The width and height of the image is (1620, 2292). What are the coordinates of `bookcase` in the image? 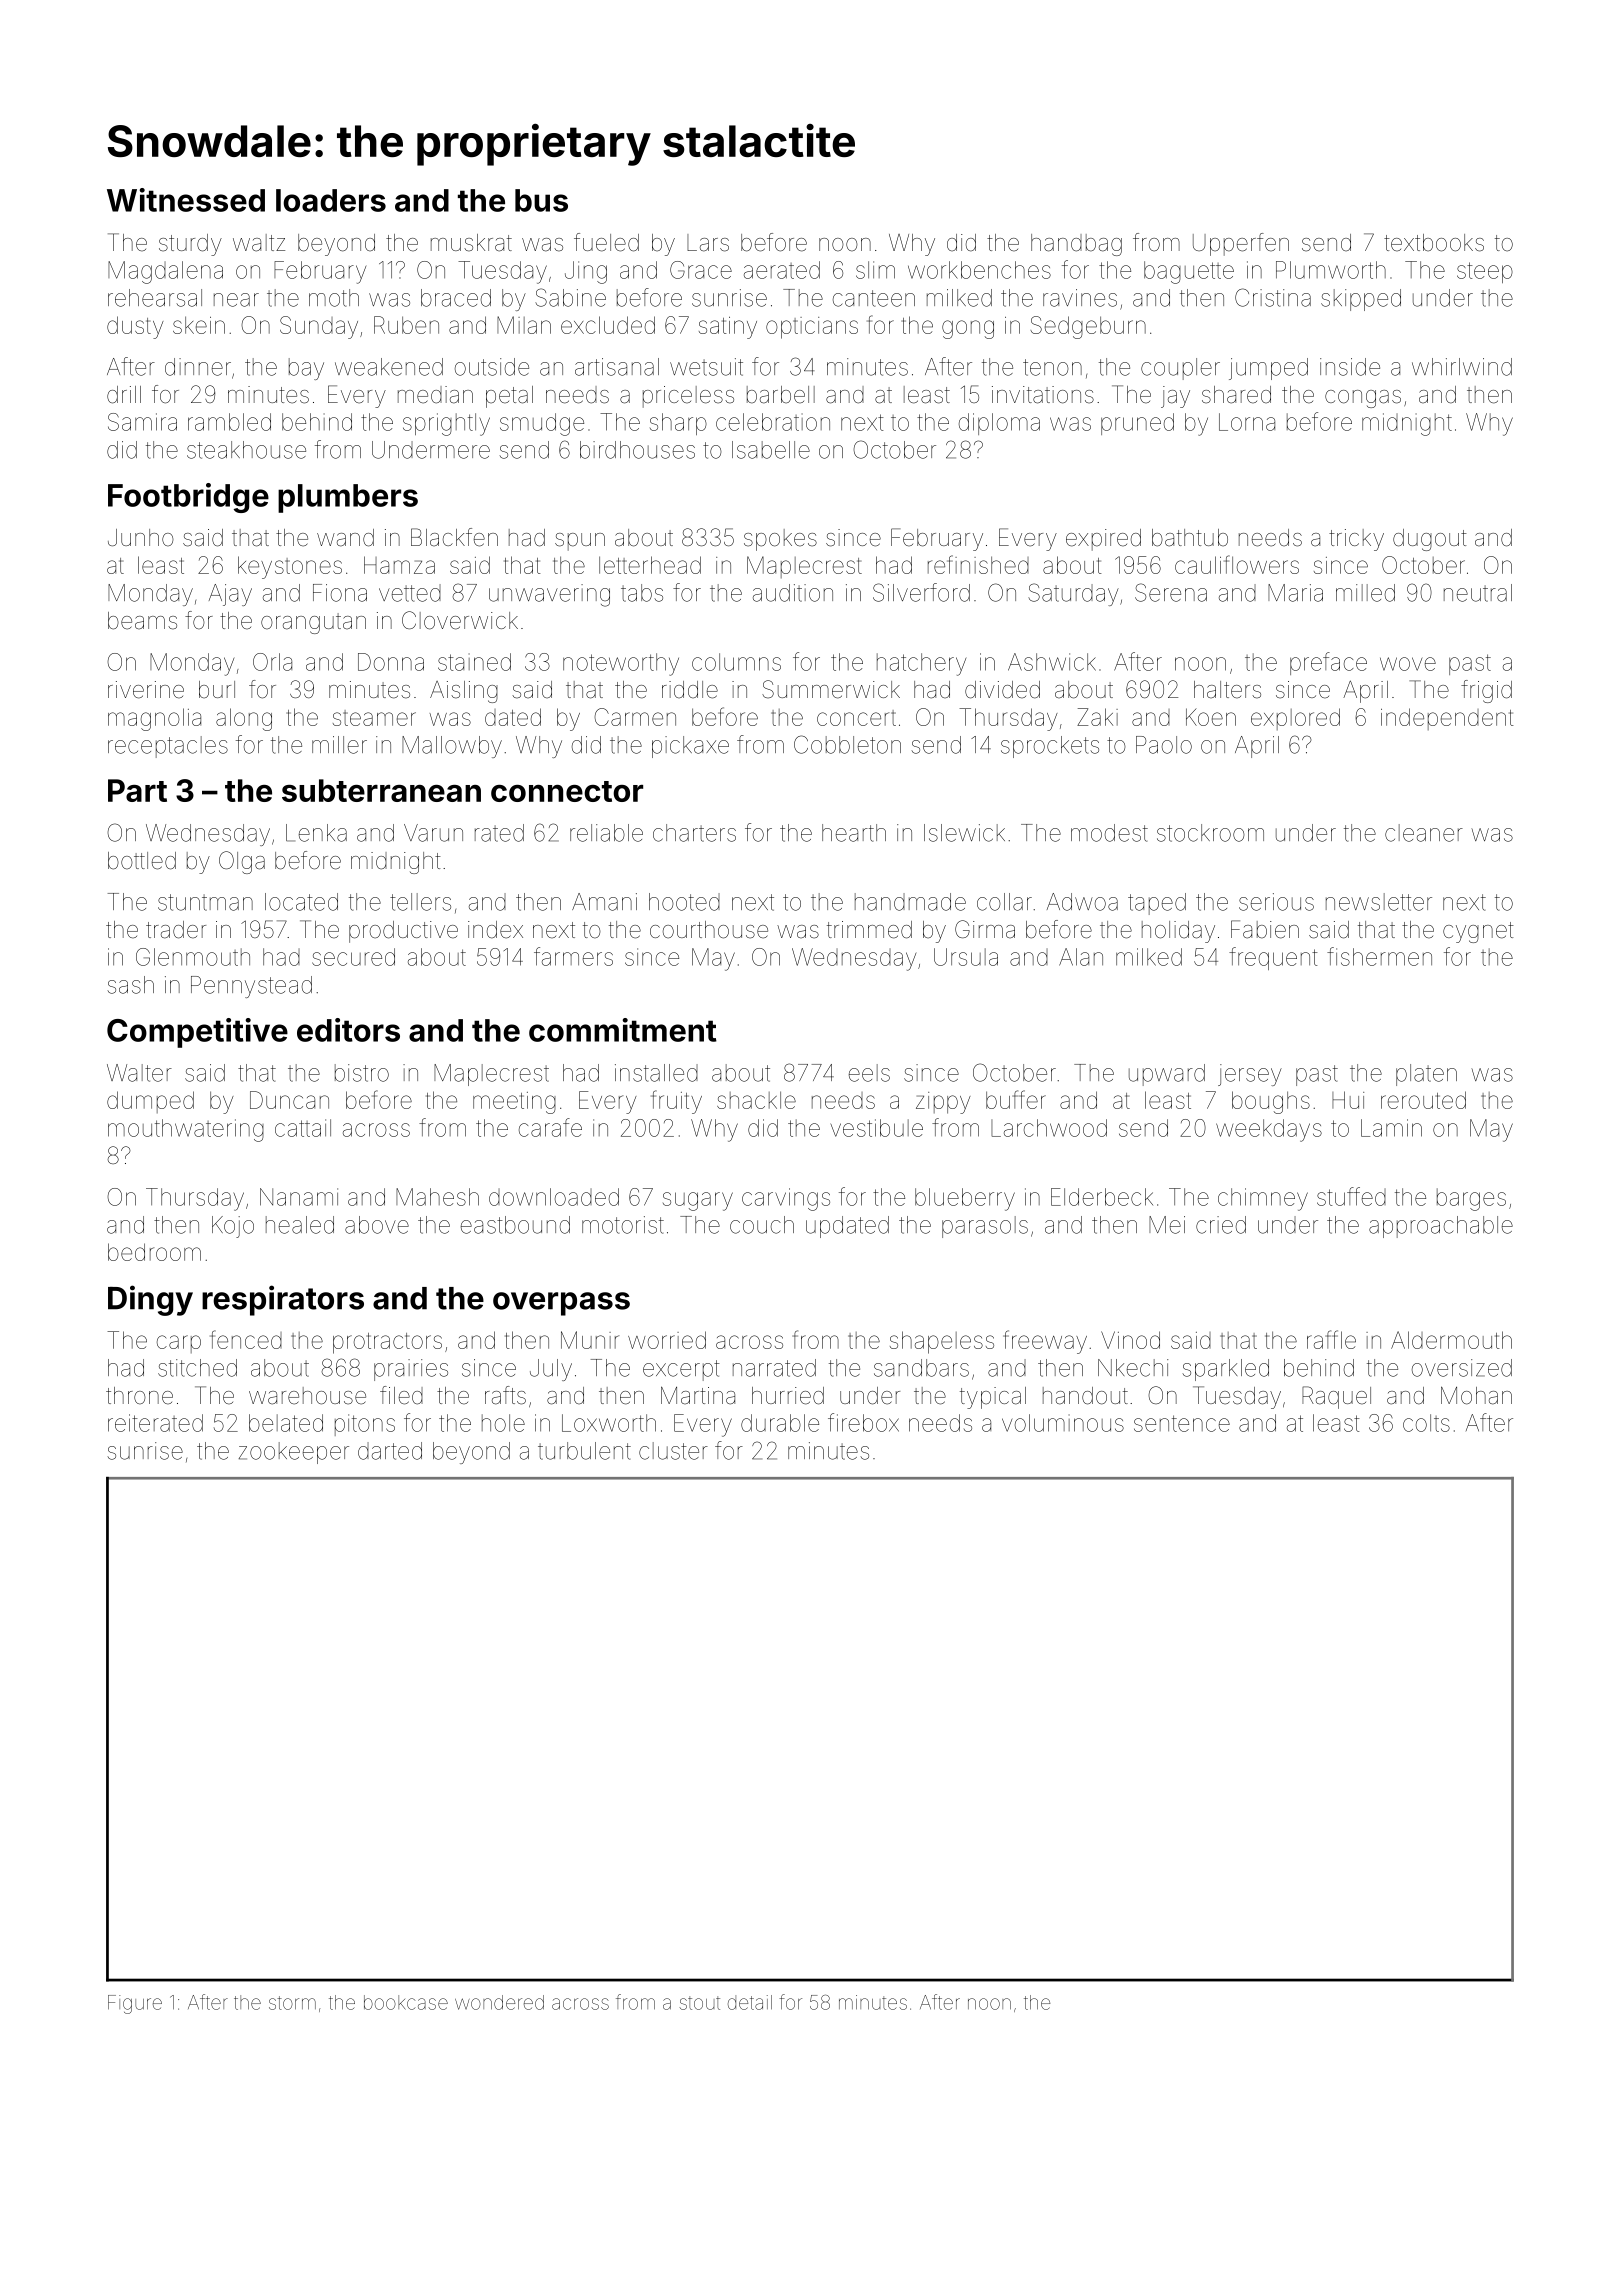 It's located at (406, 2002).
